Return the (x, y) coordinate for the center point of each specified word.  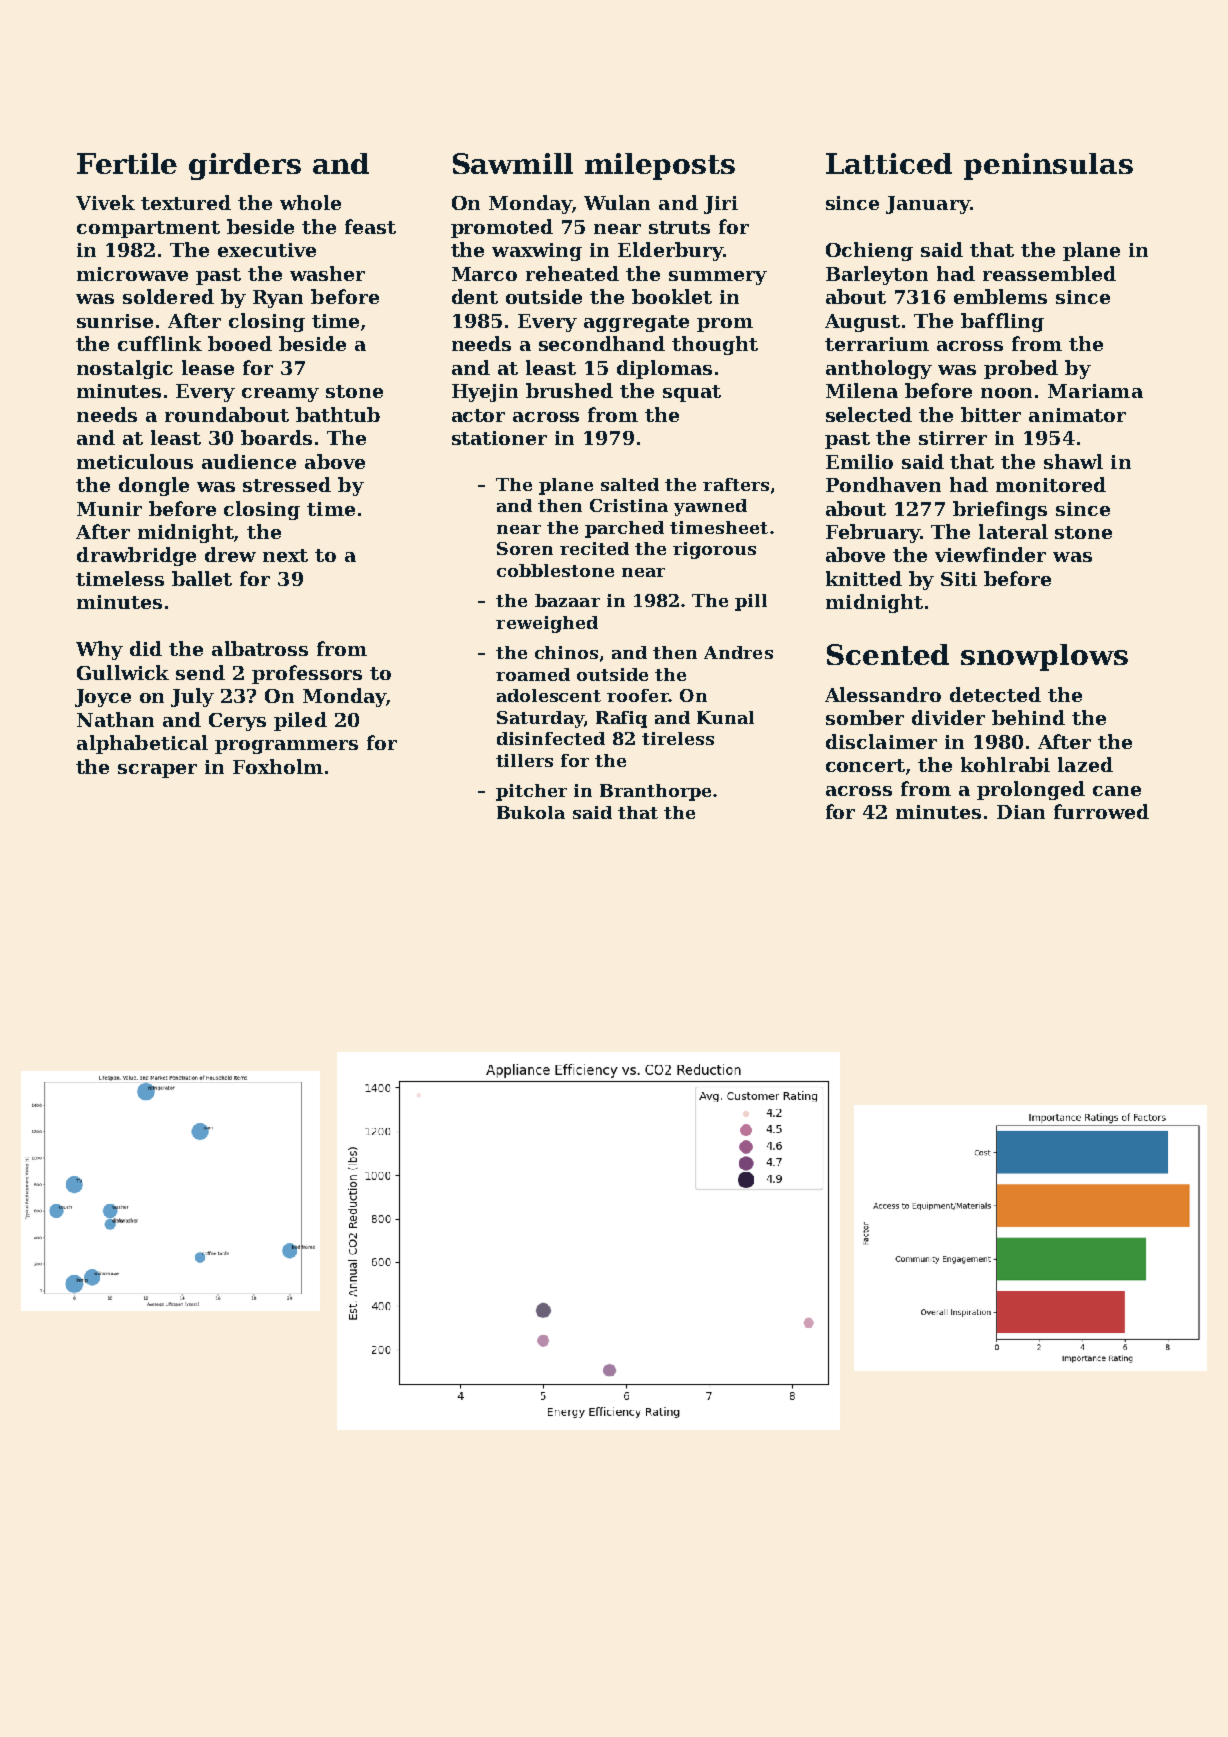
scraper (157, 771)
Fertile (127, 163)
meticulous (135, 461)
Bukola (531, 812)
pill (751, 602)
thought (715, 345)
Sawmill (513, 163)
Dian (1021, 812)
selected (869, 414)
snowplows (1044, 657)
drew (230, 554)
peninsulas (1048, 166)
